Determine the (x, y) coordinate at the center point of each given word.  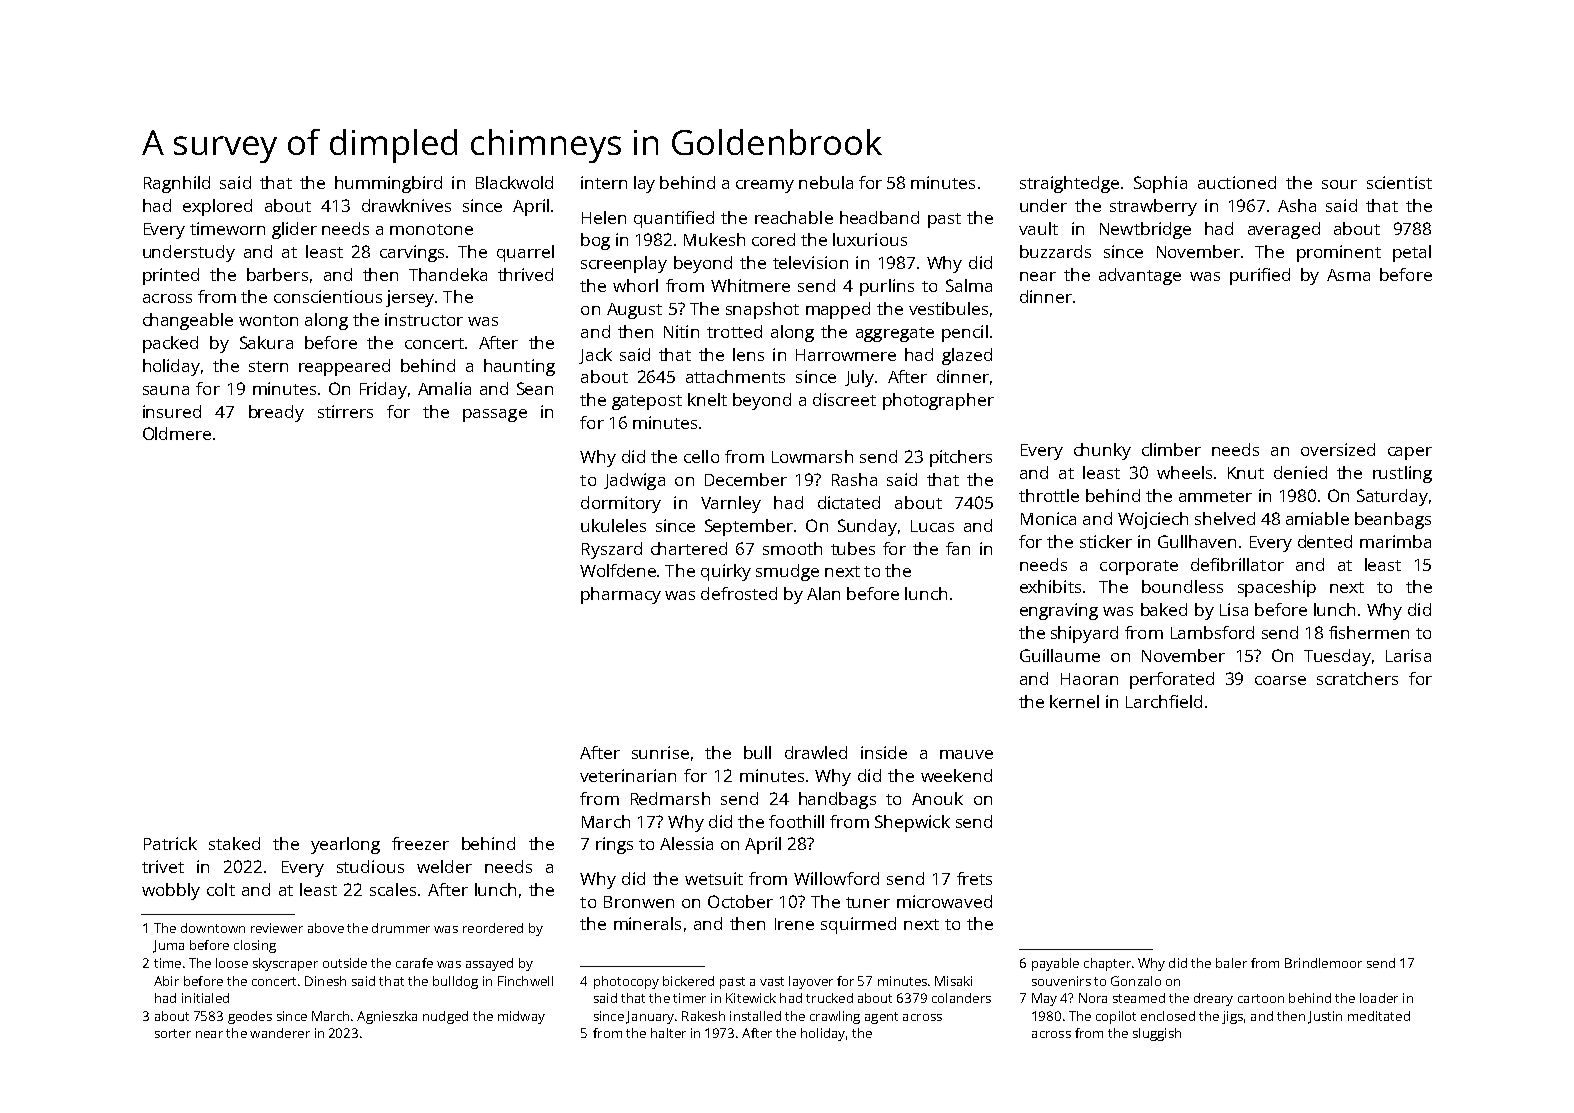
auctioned (1237, 182)
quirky (726, 572)
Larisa (1408, 655)
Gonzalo (1136, 981)
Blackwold (514, 182)
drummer (401, 928)
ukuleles (613, 525)
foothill (796, 821)
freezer (420, 843)
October (740, 901)
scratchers (1357, 678)
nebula (826, 182)
